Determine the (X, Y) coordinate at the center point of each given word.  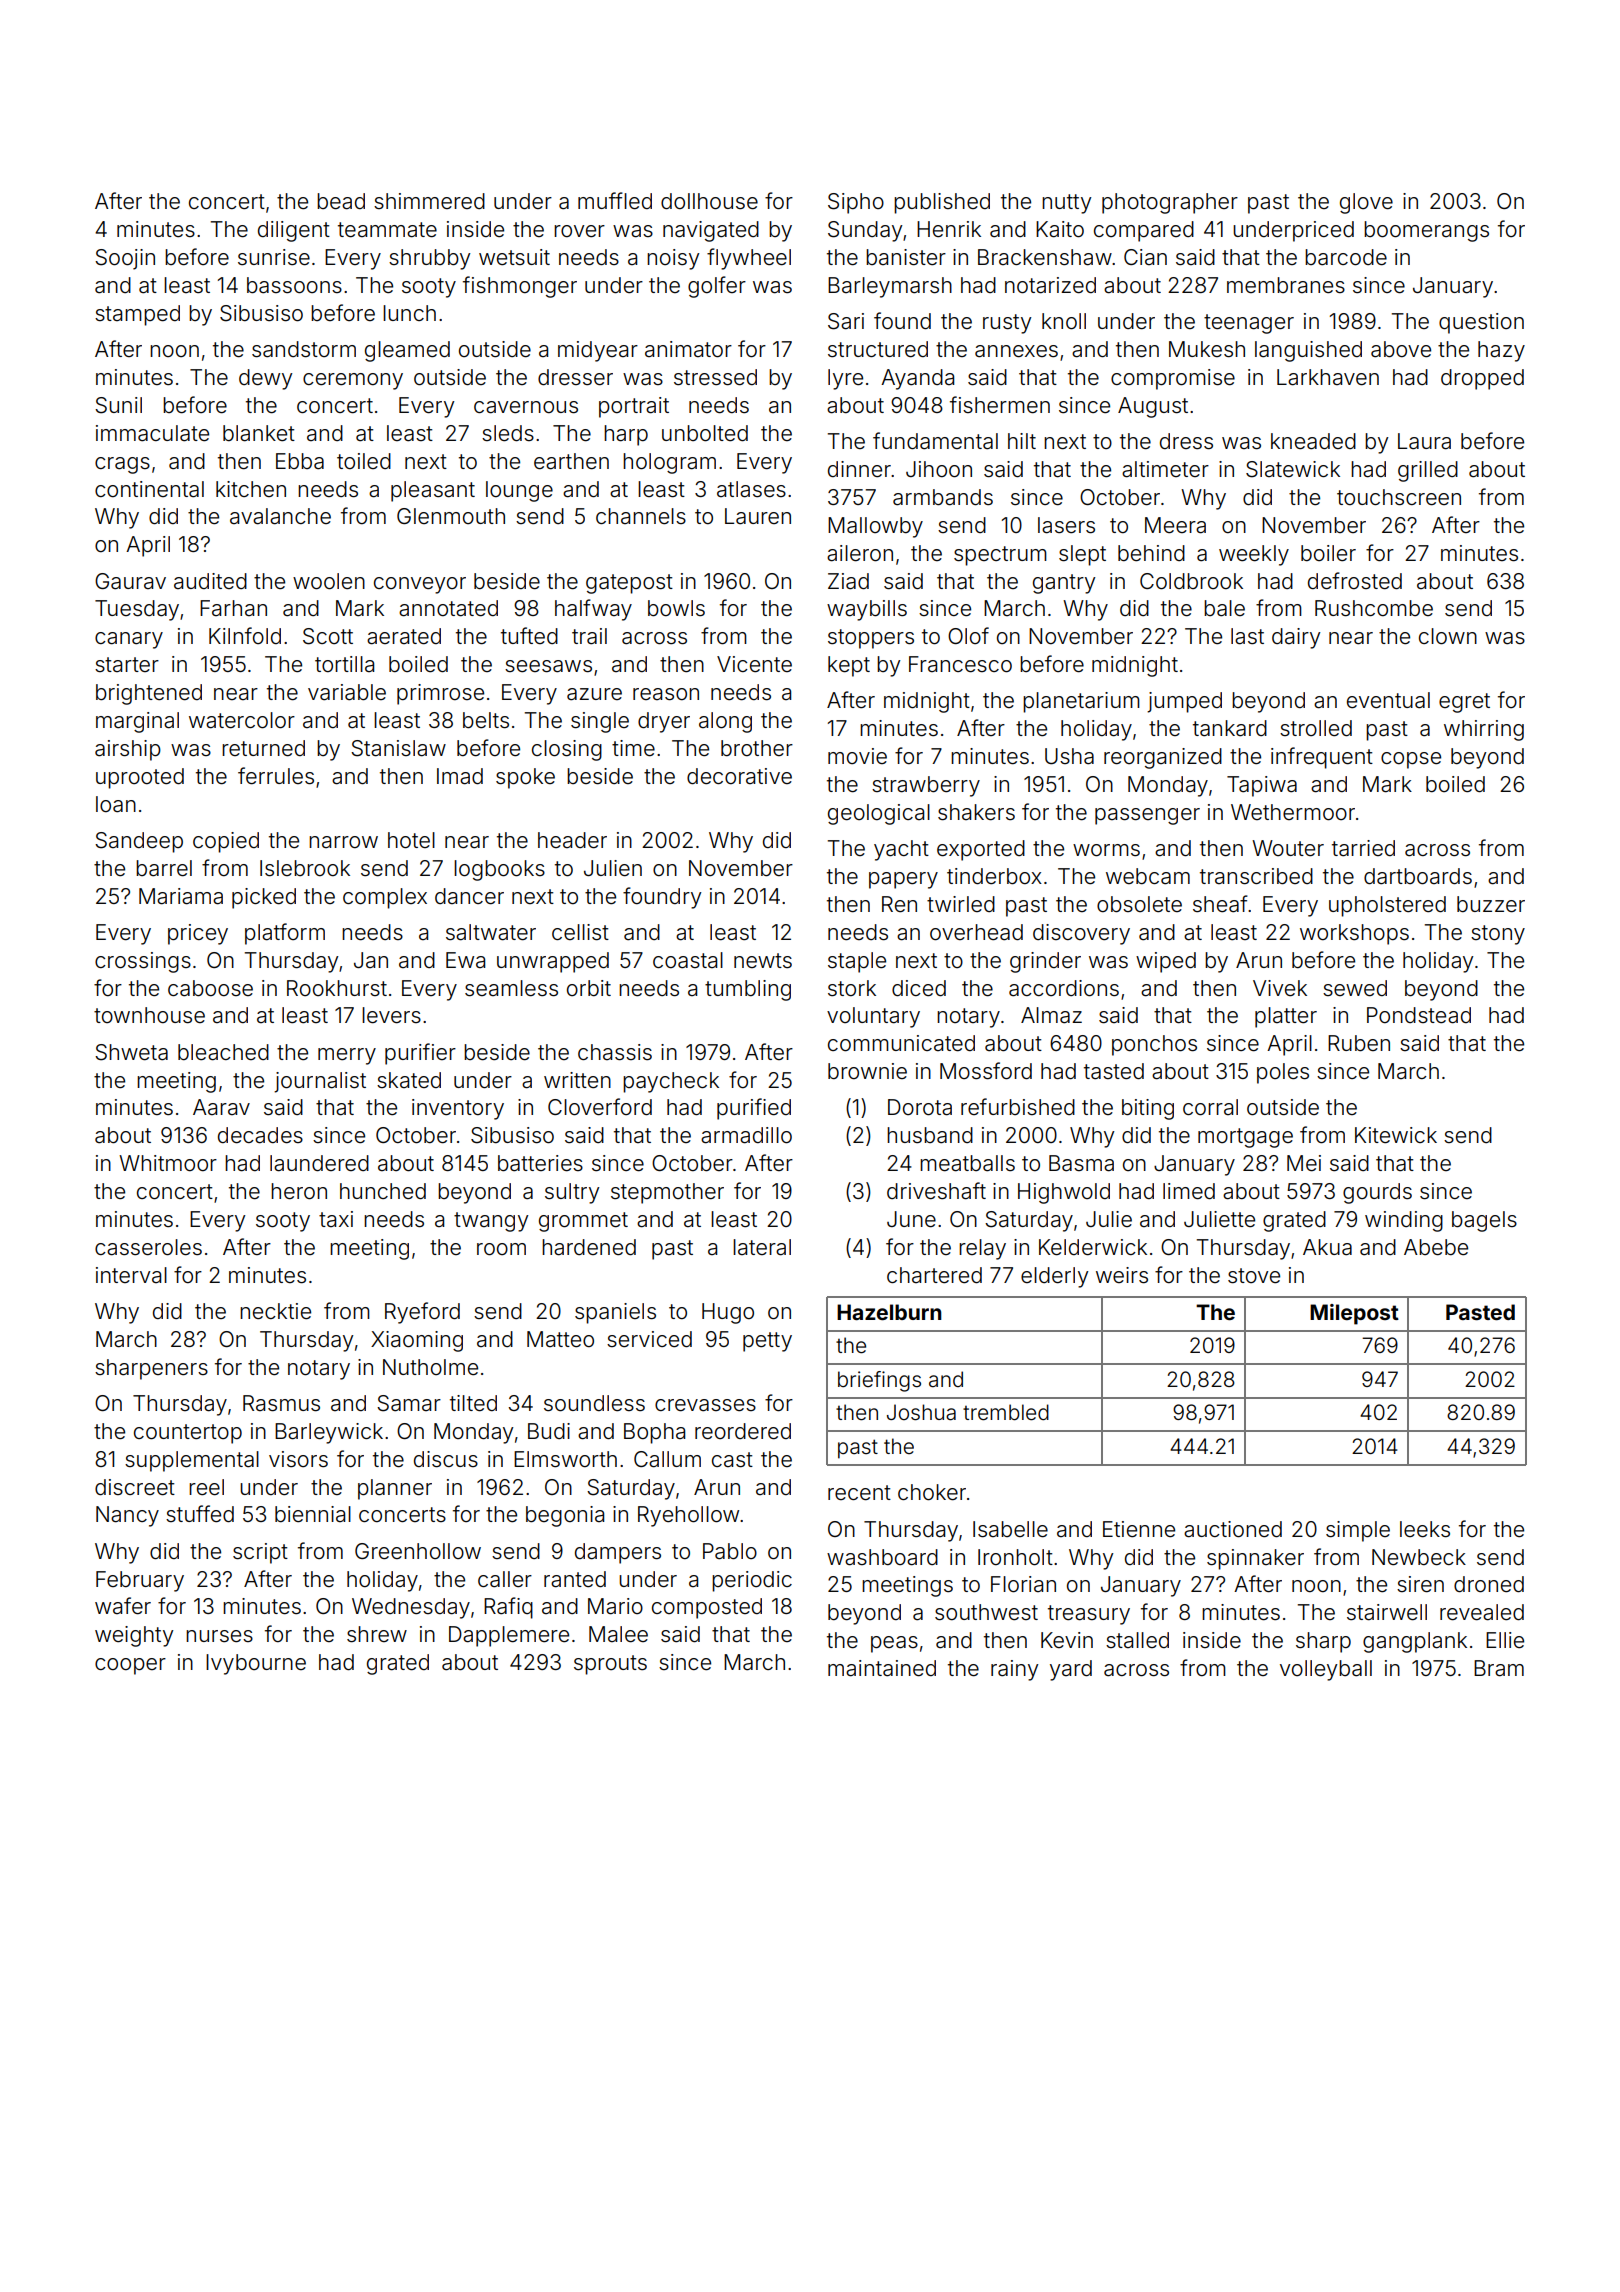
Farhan (233, 608)
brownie (867, 1071)
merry (347, 1056)
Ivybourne (256, 1664)
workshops (1354, 934)
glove (1366, 203)
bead (341, 201)
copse (1411, 760)
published (942, 203)
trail (589, 636)
